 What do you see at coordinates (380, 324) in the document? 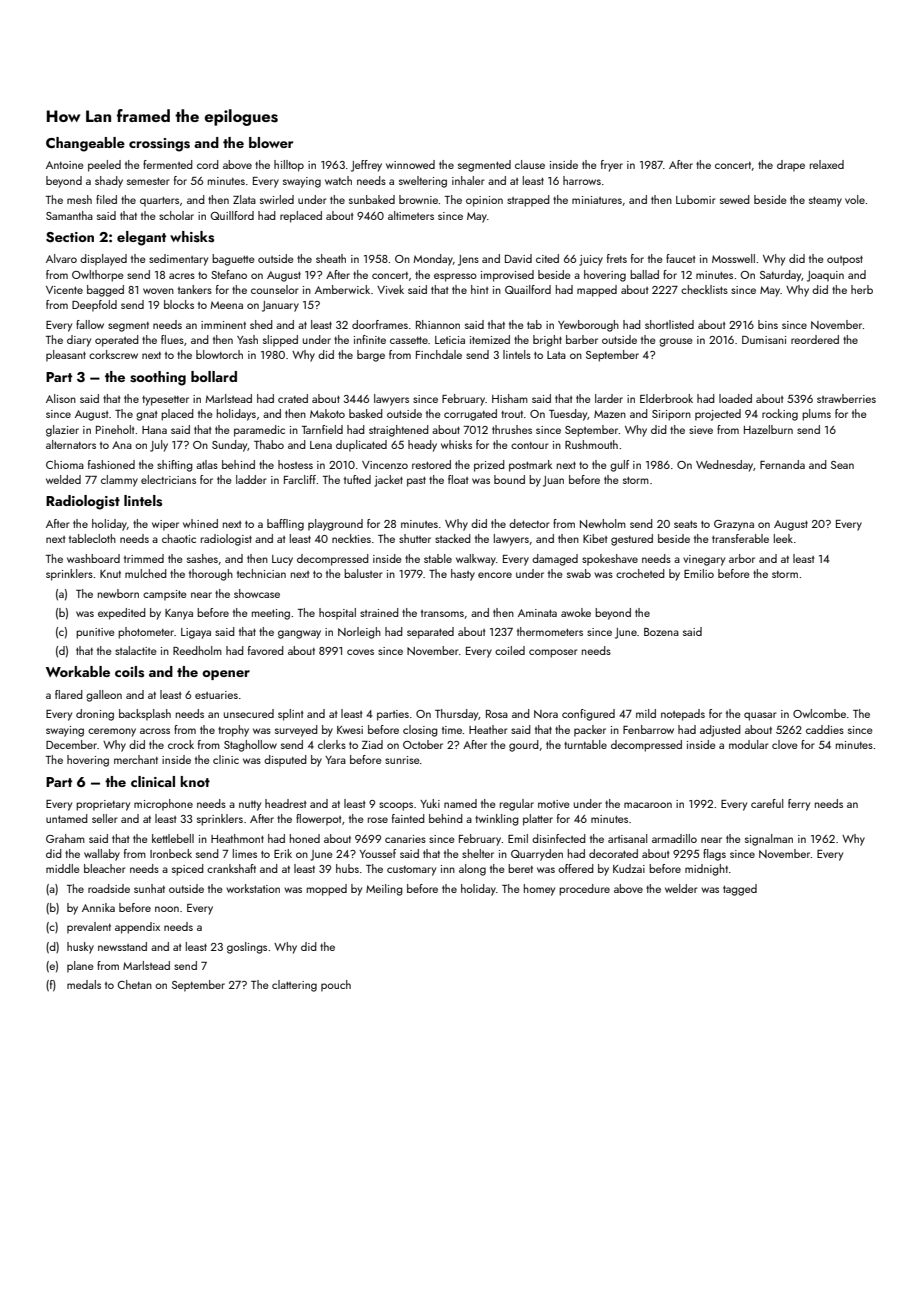
I see `doorframes` at bounding box center [380, 324].
